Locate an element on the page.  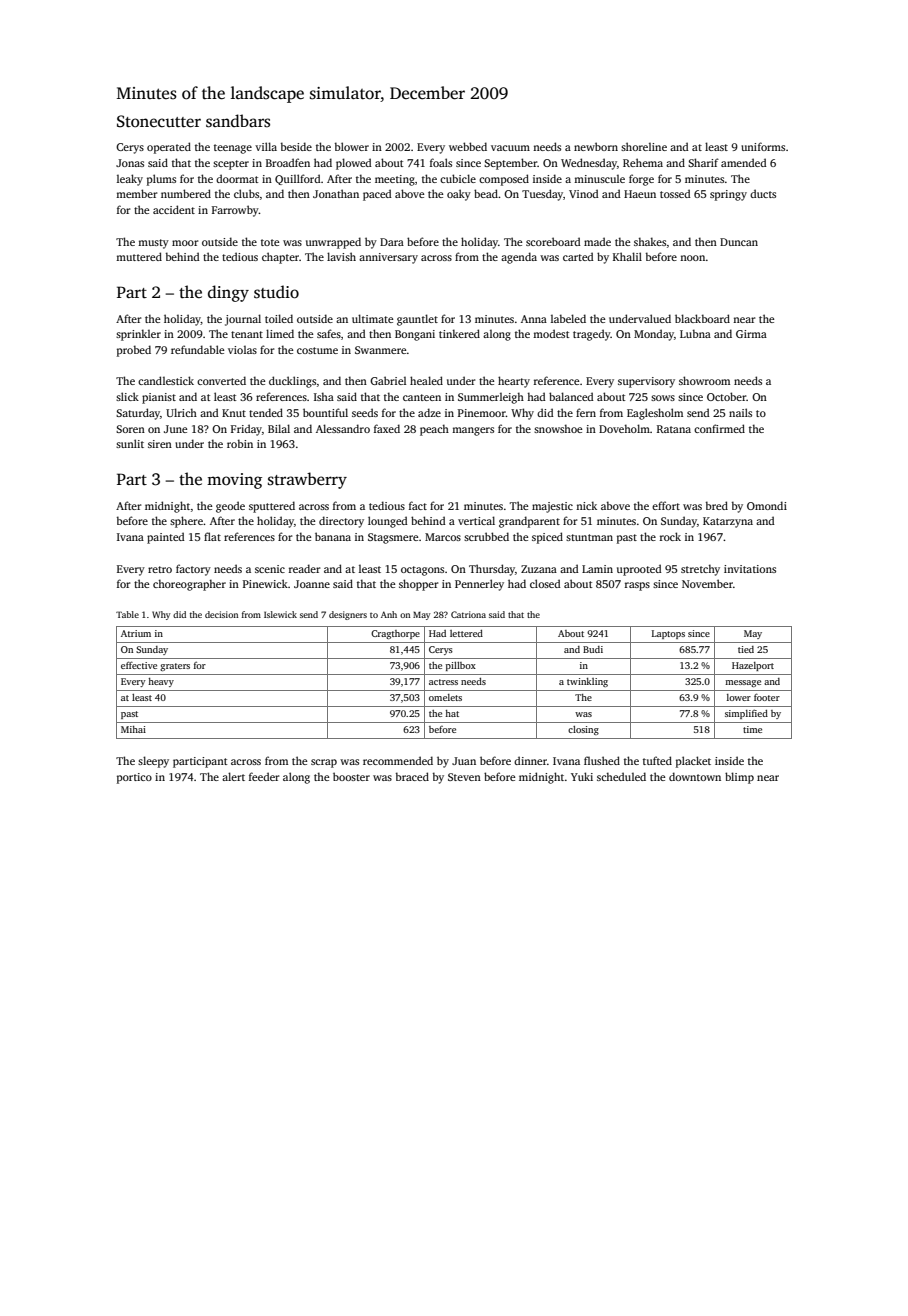
fern is located at coordinates (586, 412).
